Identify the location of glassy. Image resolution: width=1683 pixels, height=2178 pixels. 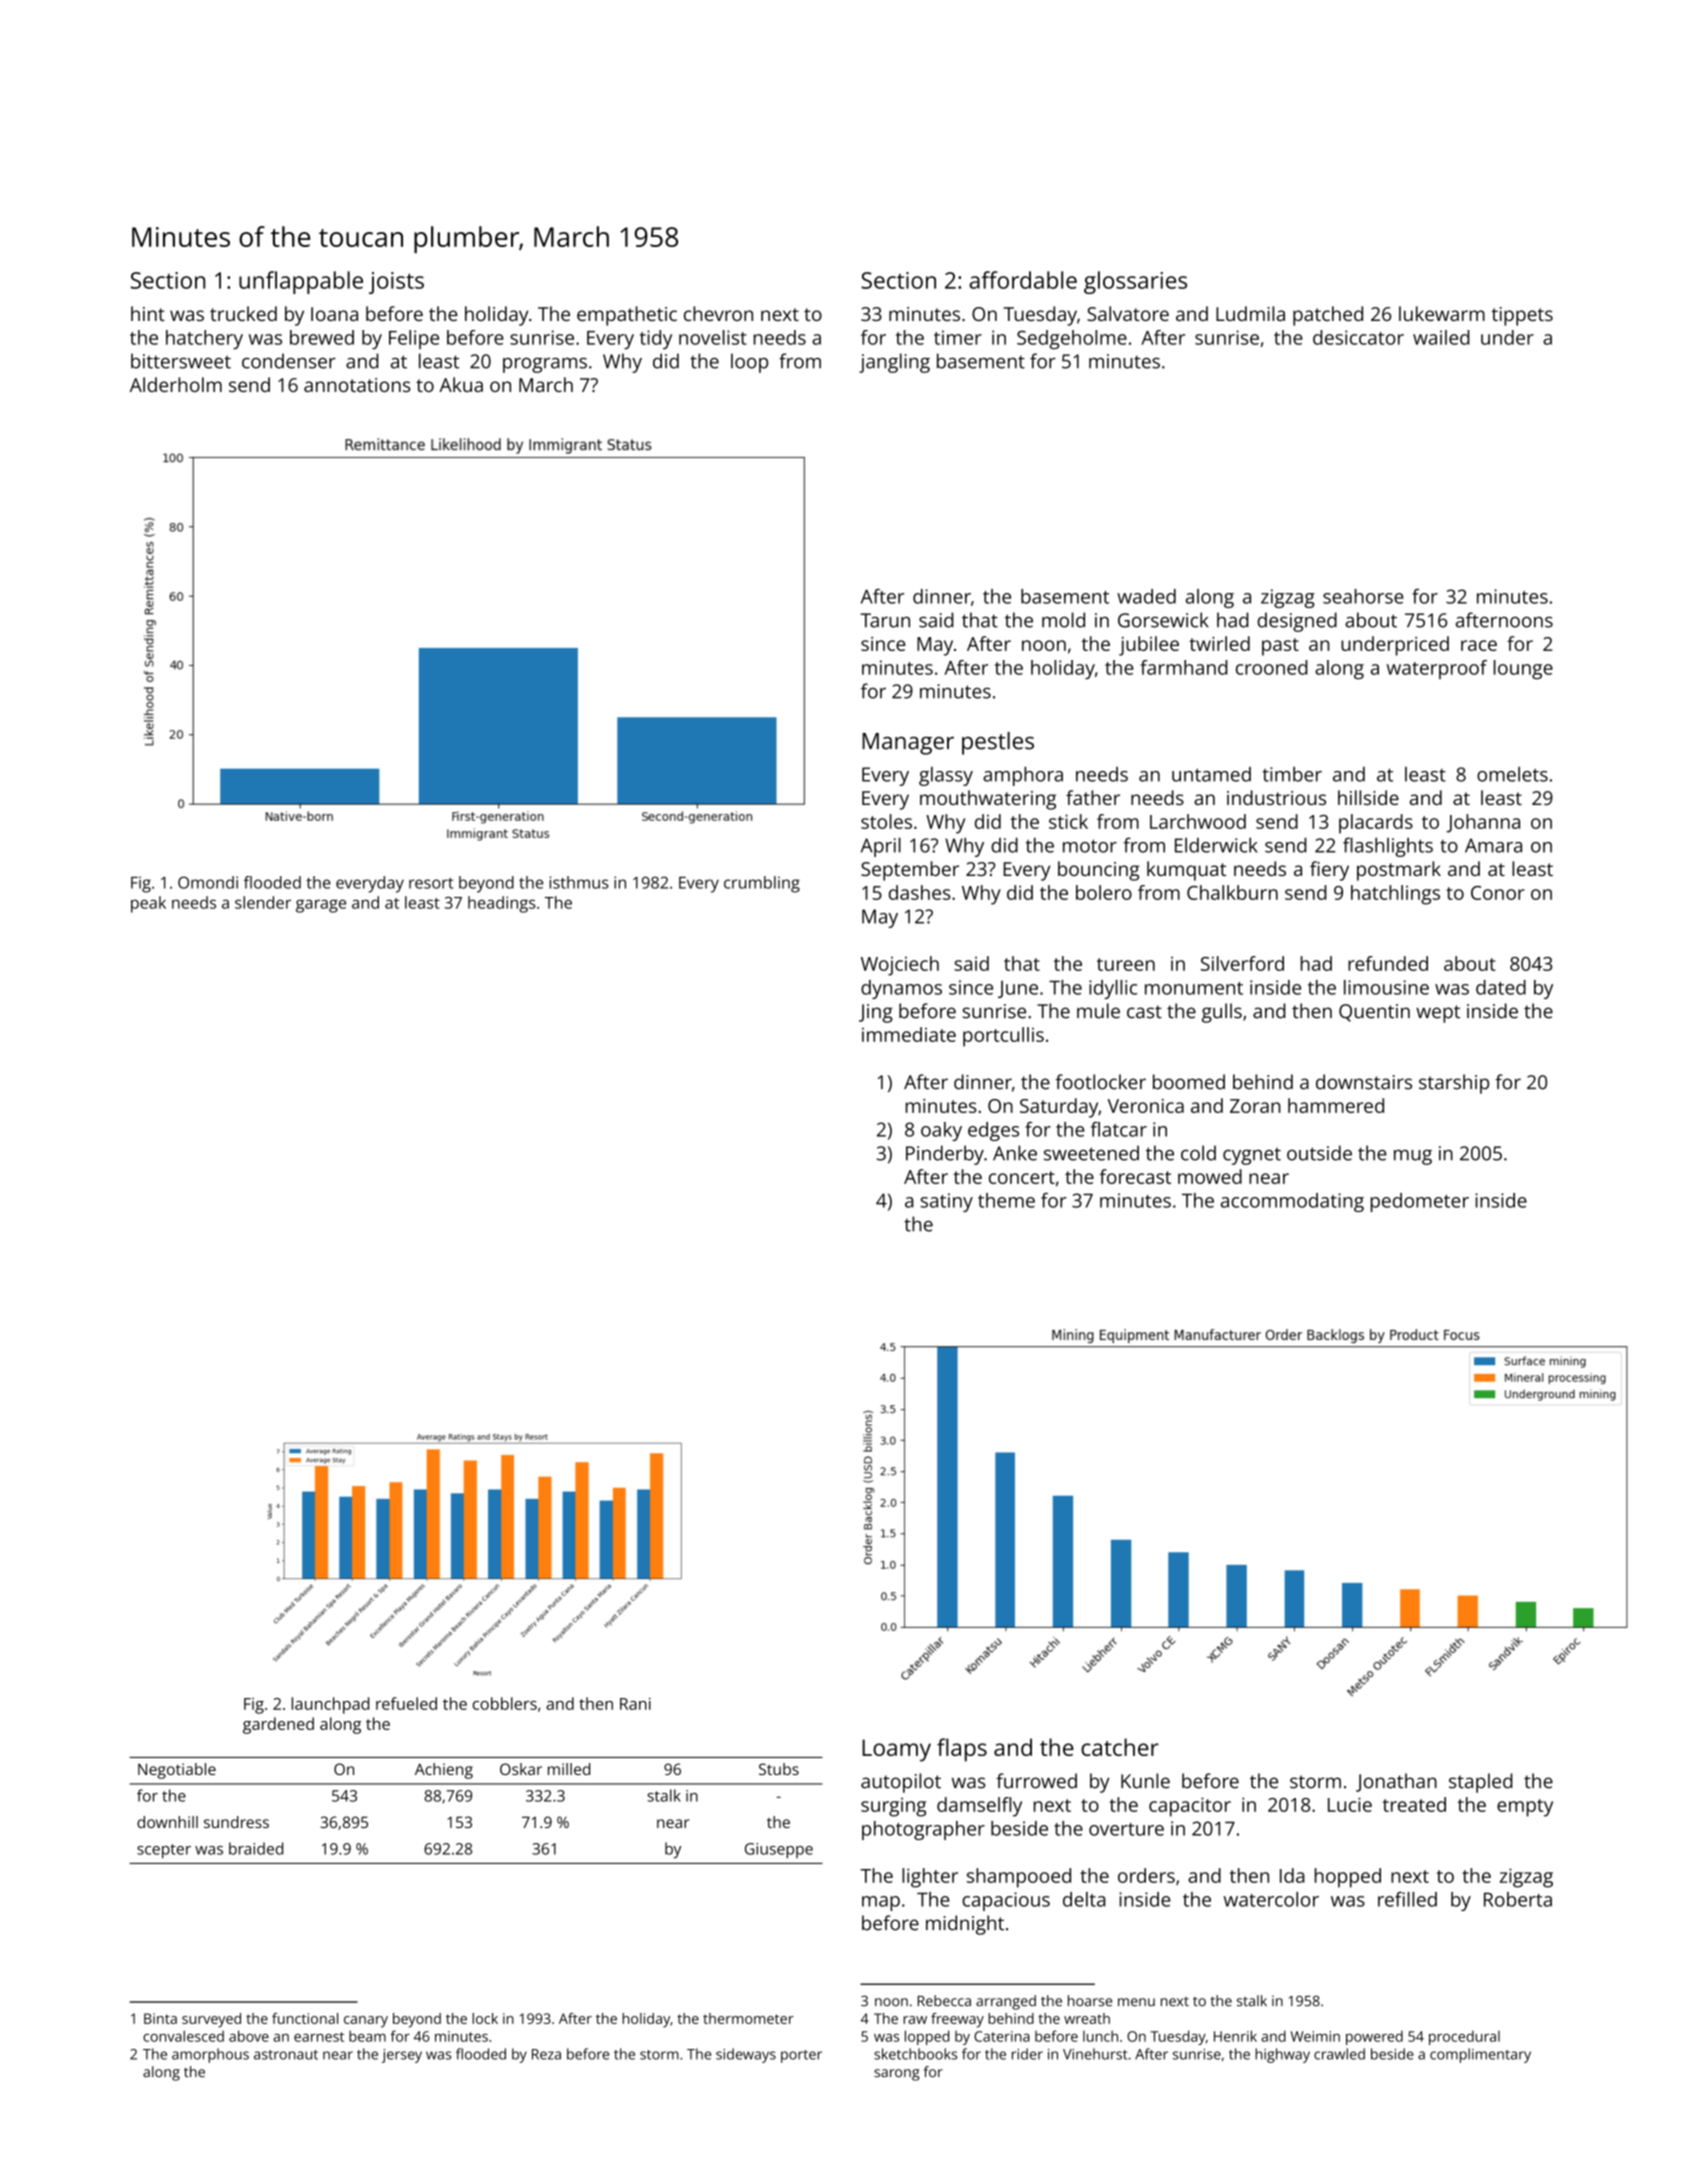
(946, 776).
